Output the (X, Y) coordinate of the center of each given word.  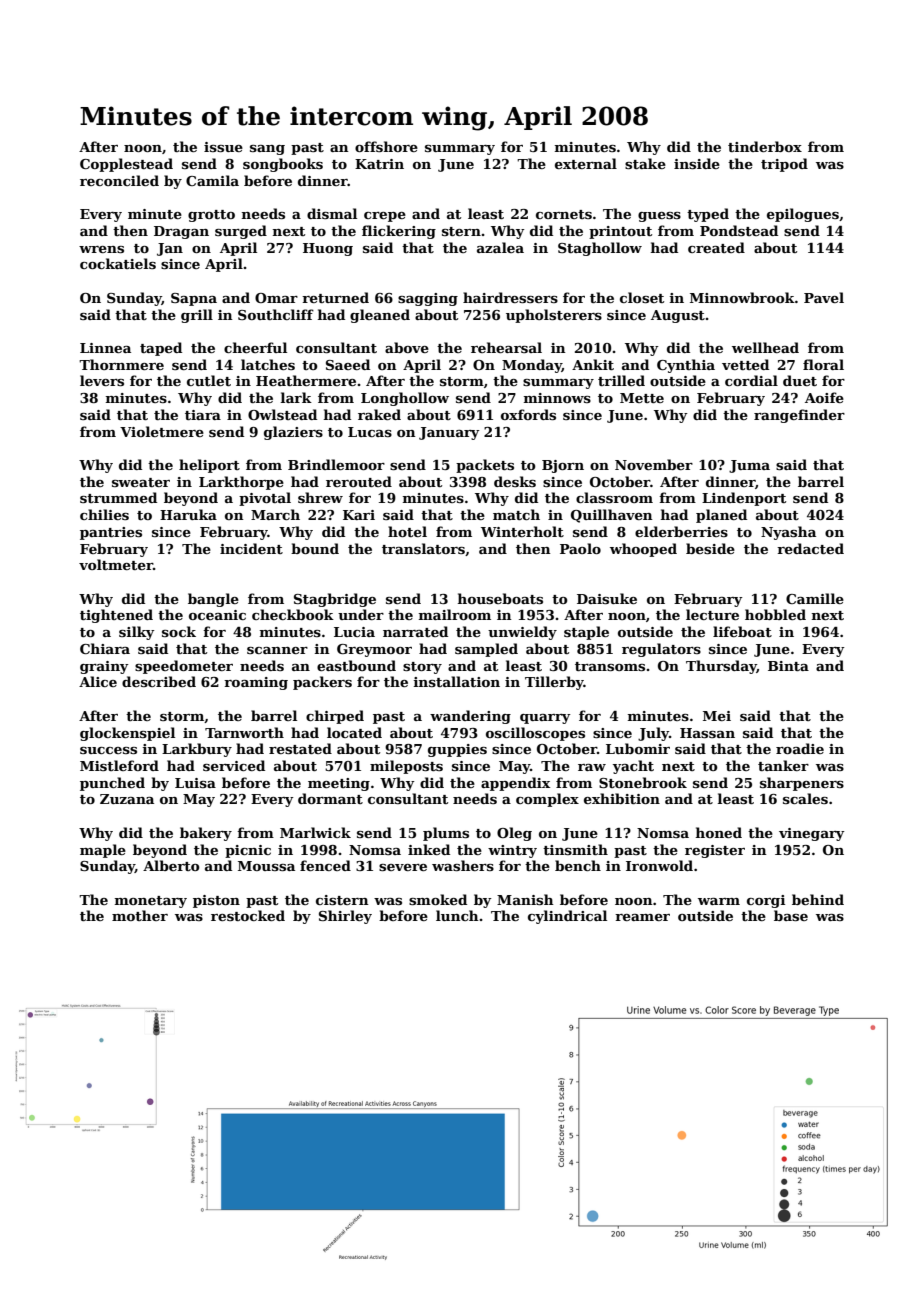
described (159, 681)
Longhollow (405, 399)
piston (216, 901)
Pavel (824, 297)
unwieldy (522, 633)
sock (179, 631)
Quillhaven (612, 516)
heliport (209, 466)
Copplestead (126, 165)
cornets (564, 214)
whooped (643, 550)
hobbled (775, 614)
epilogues (803, 215)
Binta (788, 666)
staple (586, 633)
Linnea (105, 348)
